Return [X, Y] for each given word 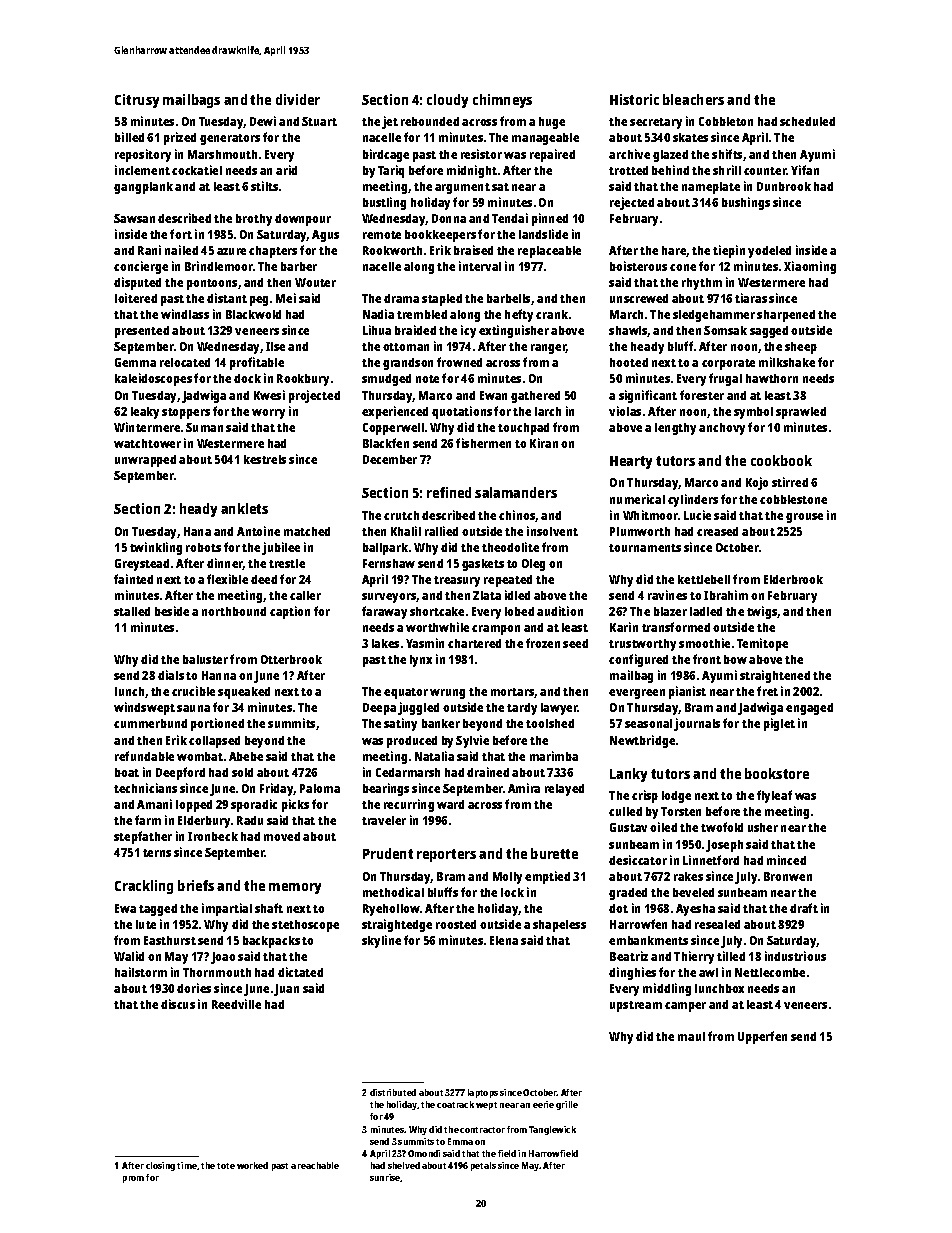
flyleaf [774, 796]
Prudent [388, 853]
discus [178, 1004]
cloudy [447, 101]
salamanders [516, 492]
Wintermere [147, 427]
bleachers [693, 99]
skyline [381, 941]
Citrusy [137, 101]
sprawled [801, 413]
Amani [154, 804]
